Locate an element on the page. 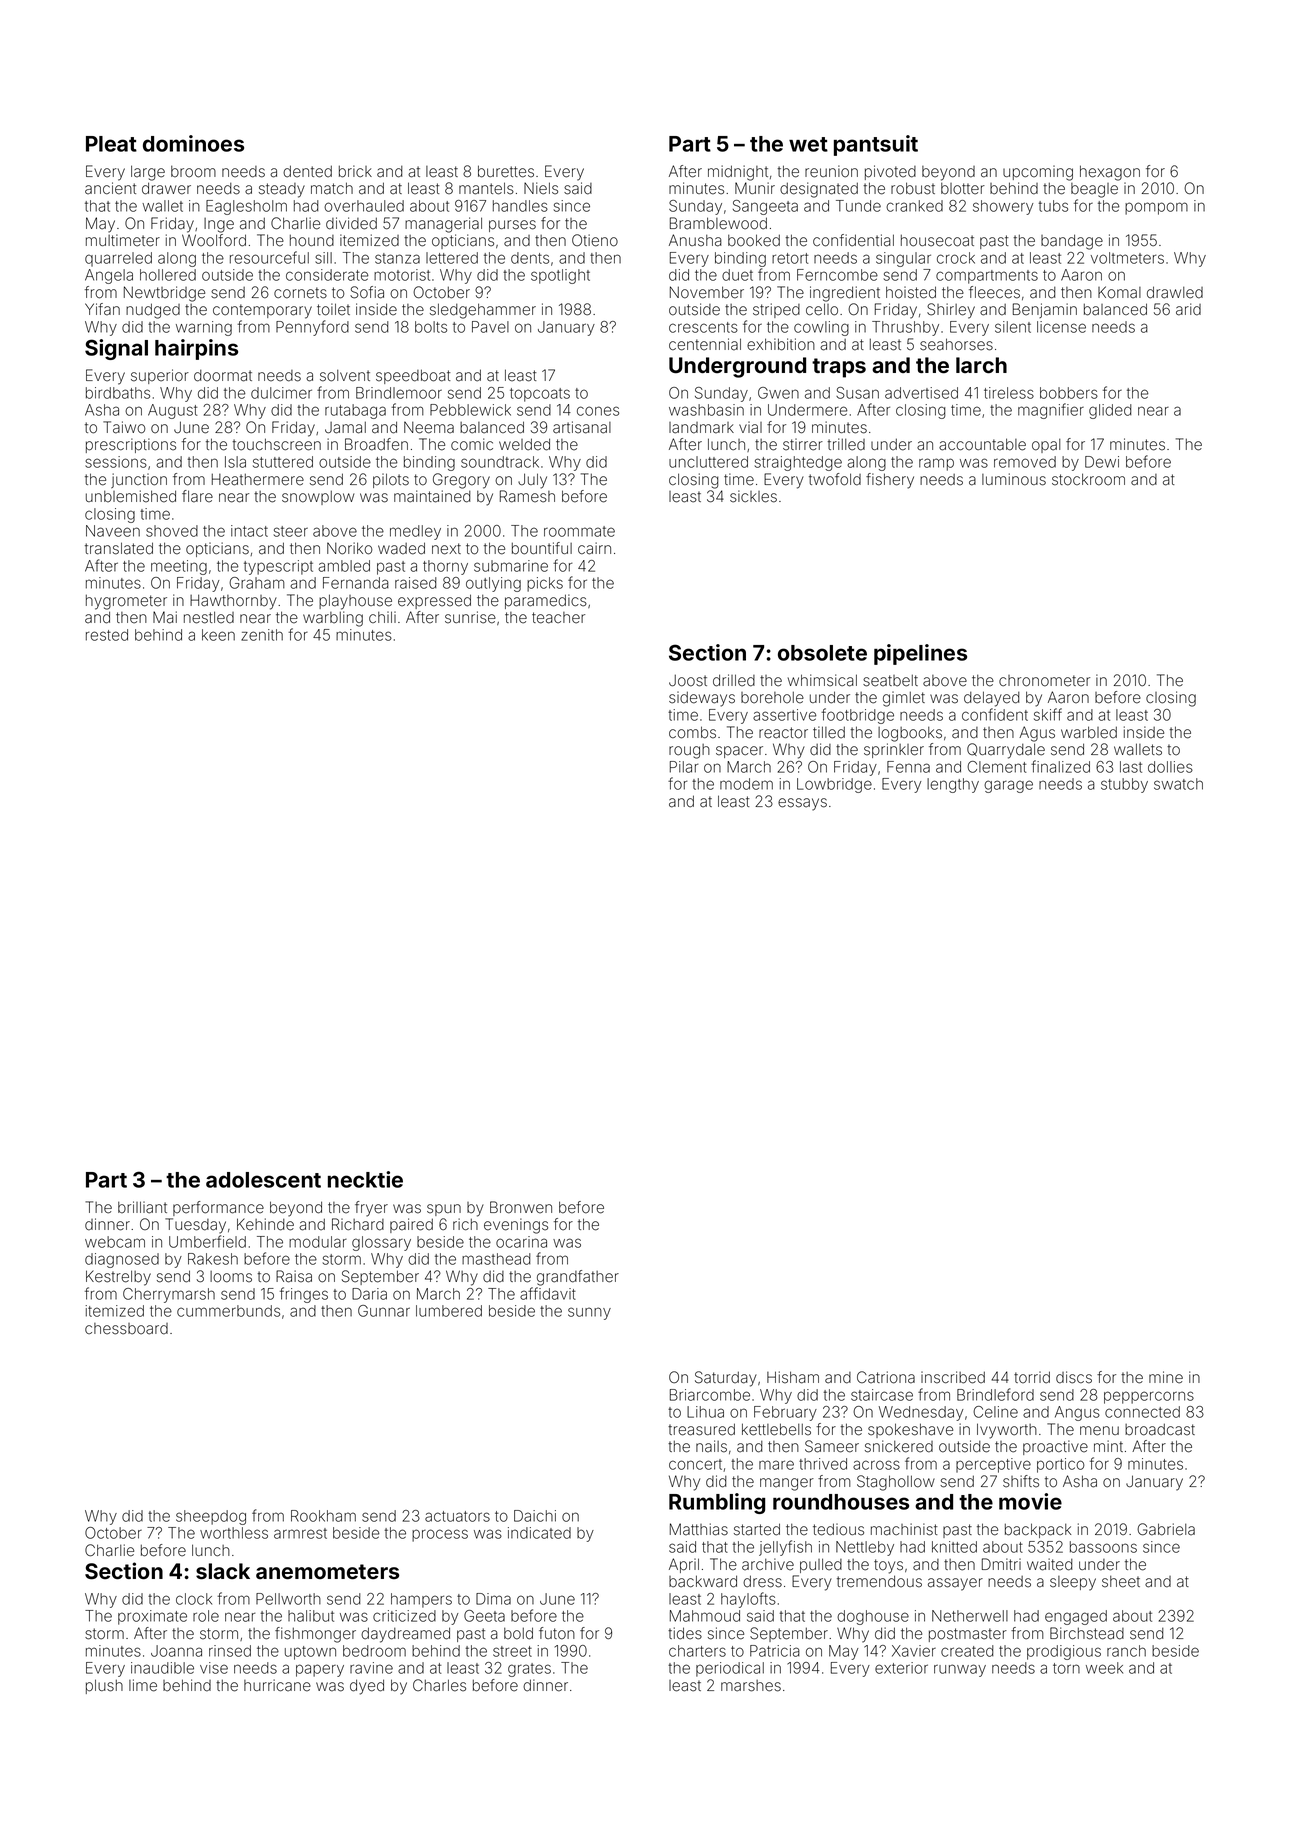  essays is located at coordinates (802, 804).
